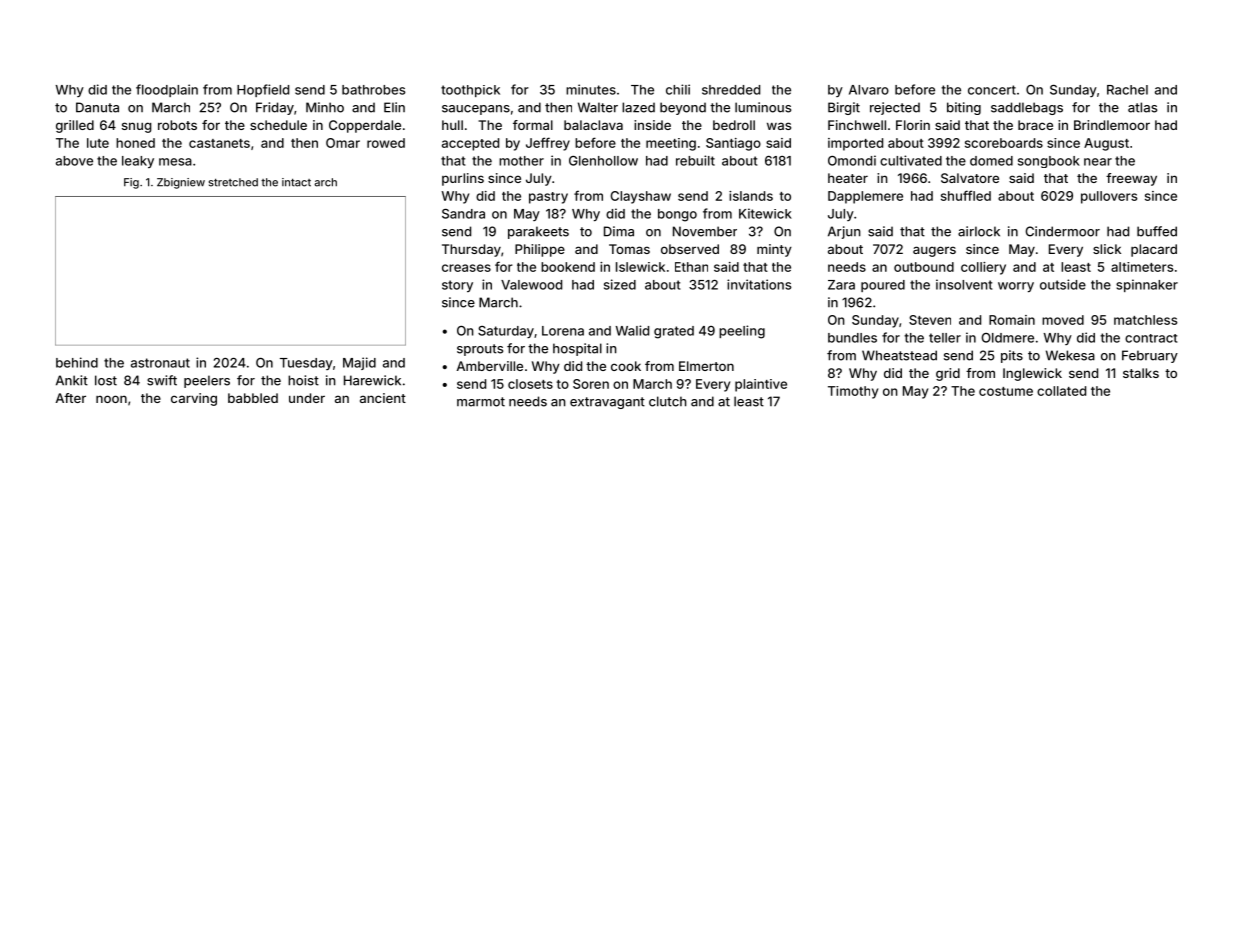 Image resolution: width=1233 pixels, height=952 pixels. Describe the element at coordinates (1004, 143) in the image. I see `scoreboards` at that location.
